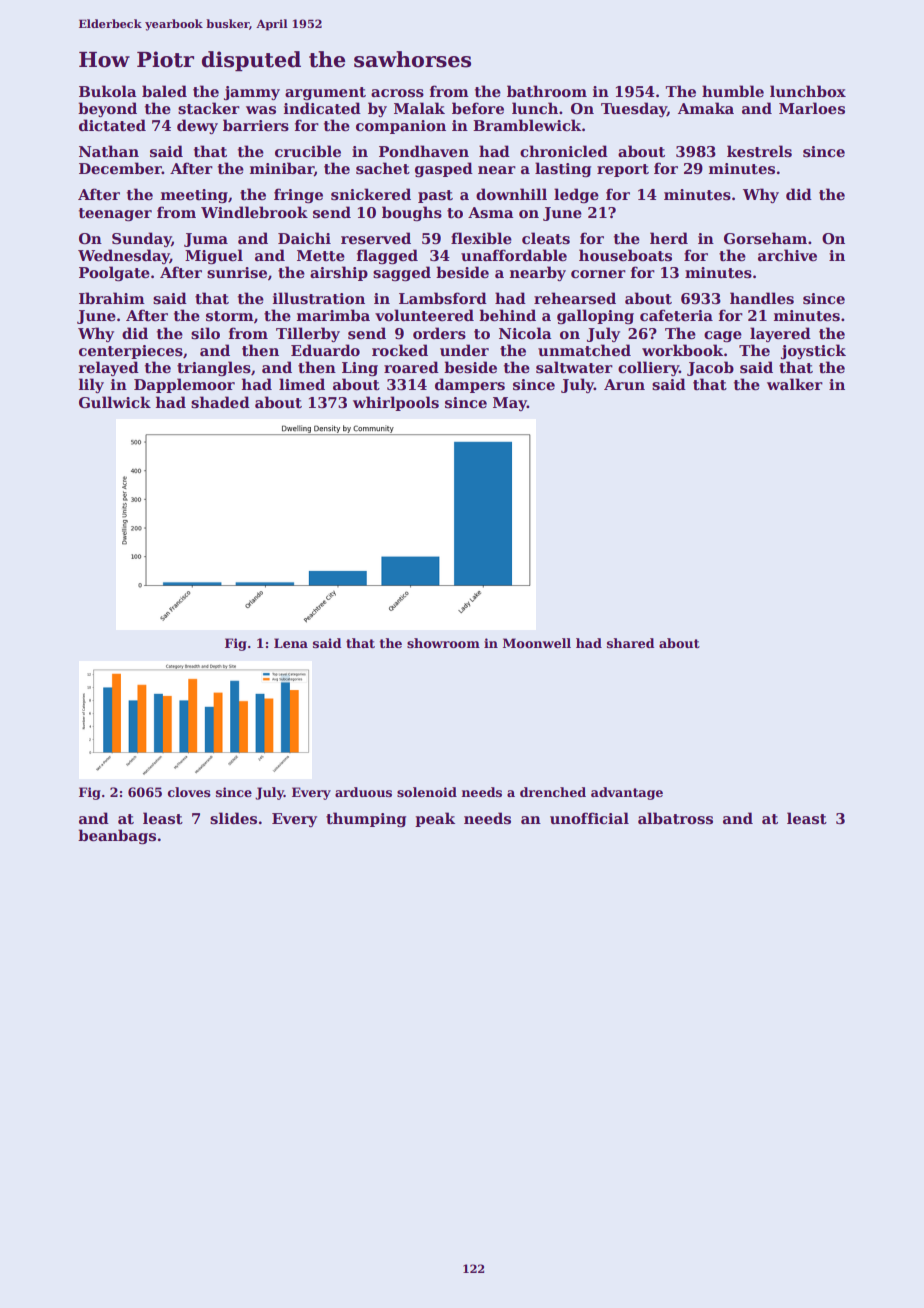 This page has width=924, height=1308. What do you see at coordinates (115, 402) in the page?
I see `Gullwick` at bounding box center [115, 402].
